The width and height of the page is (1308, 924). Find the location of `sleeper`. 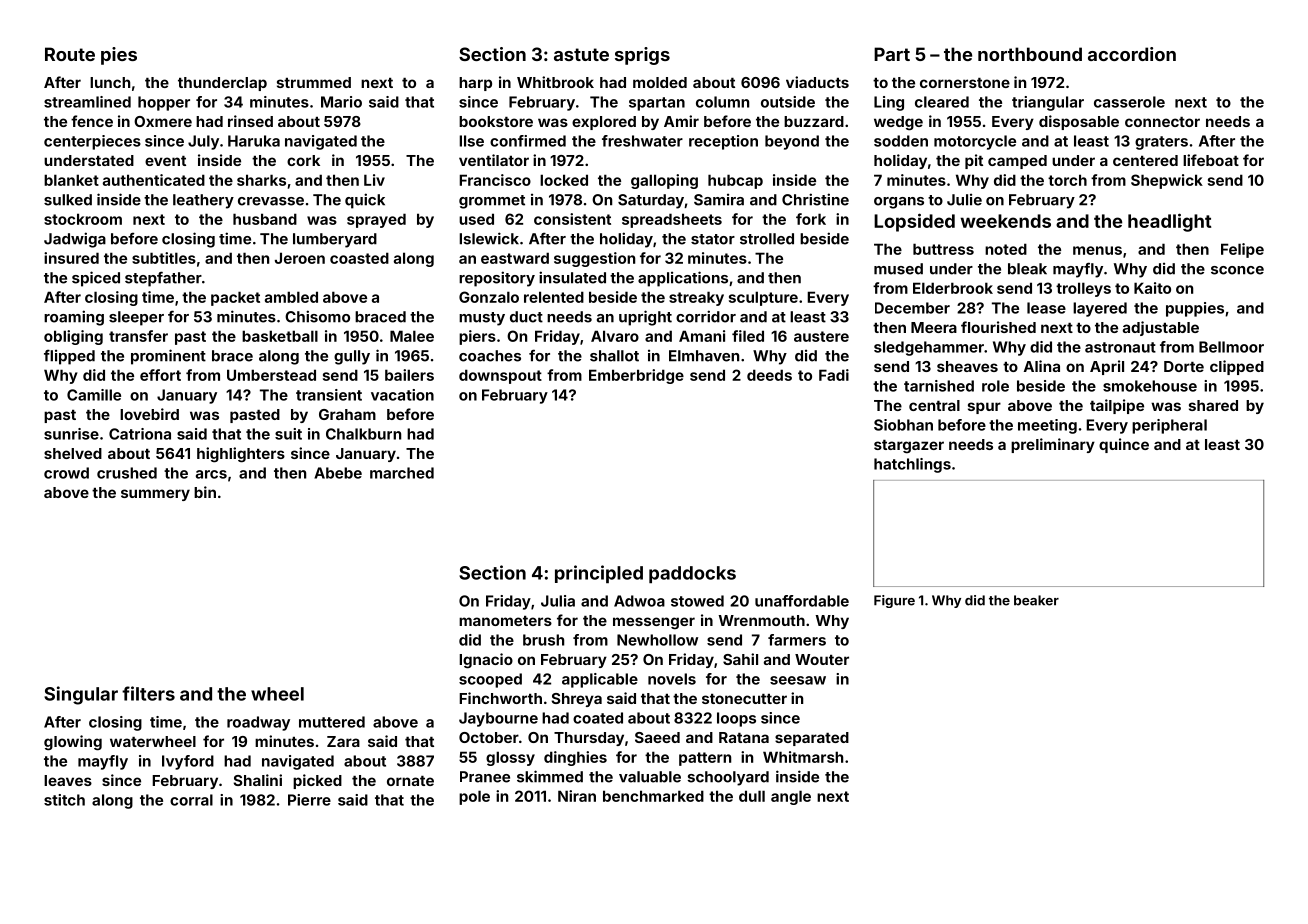

sleeper is located at coordinates (136, 318).
